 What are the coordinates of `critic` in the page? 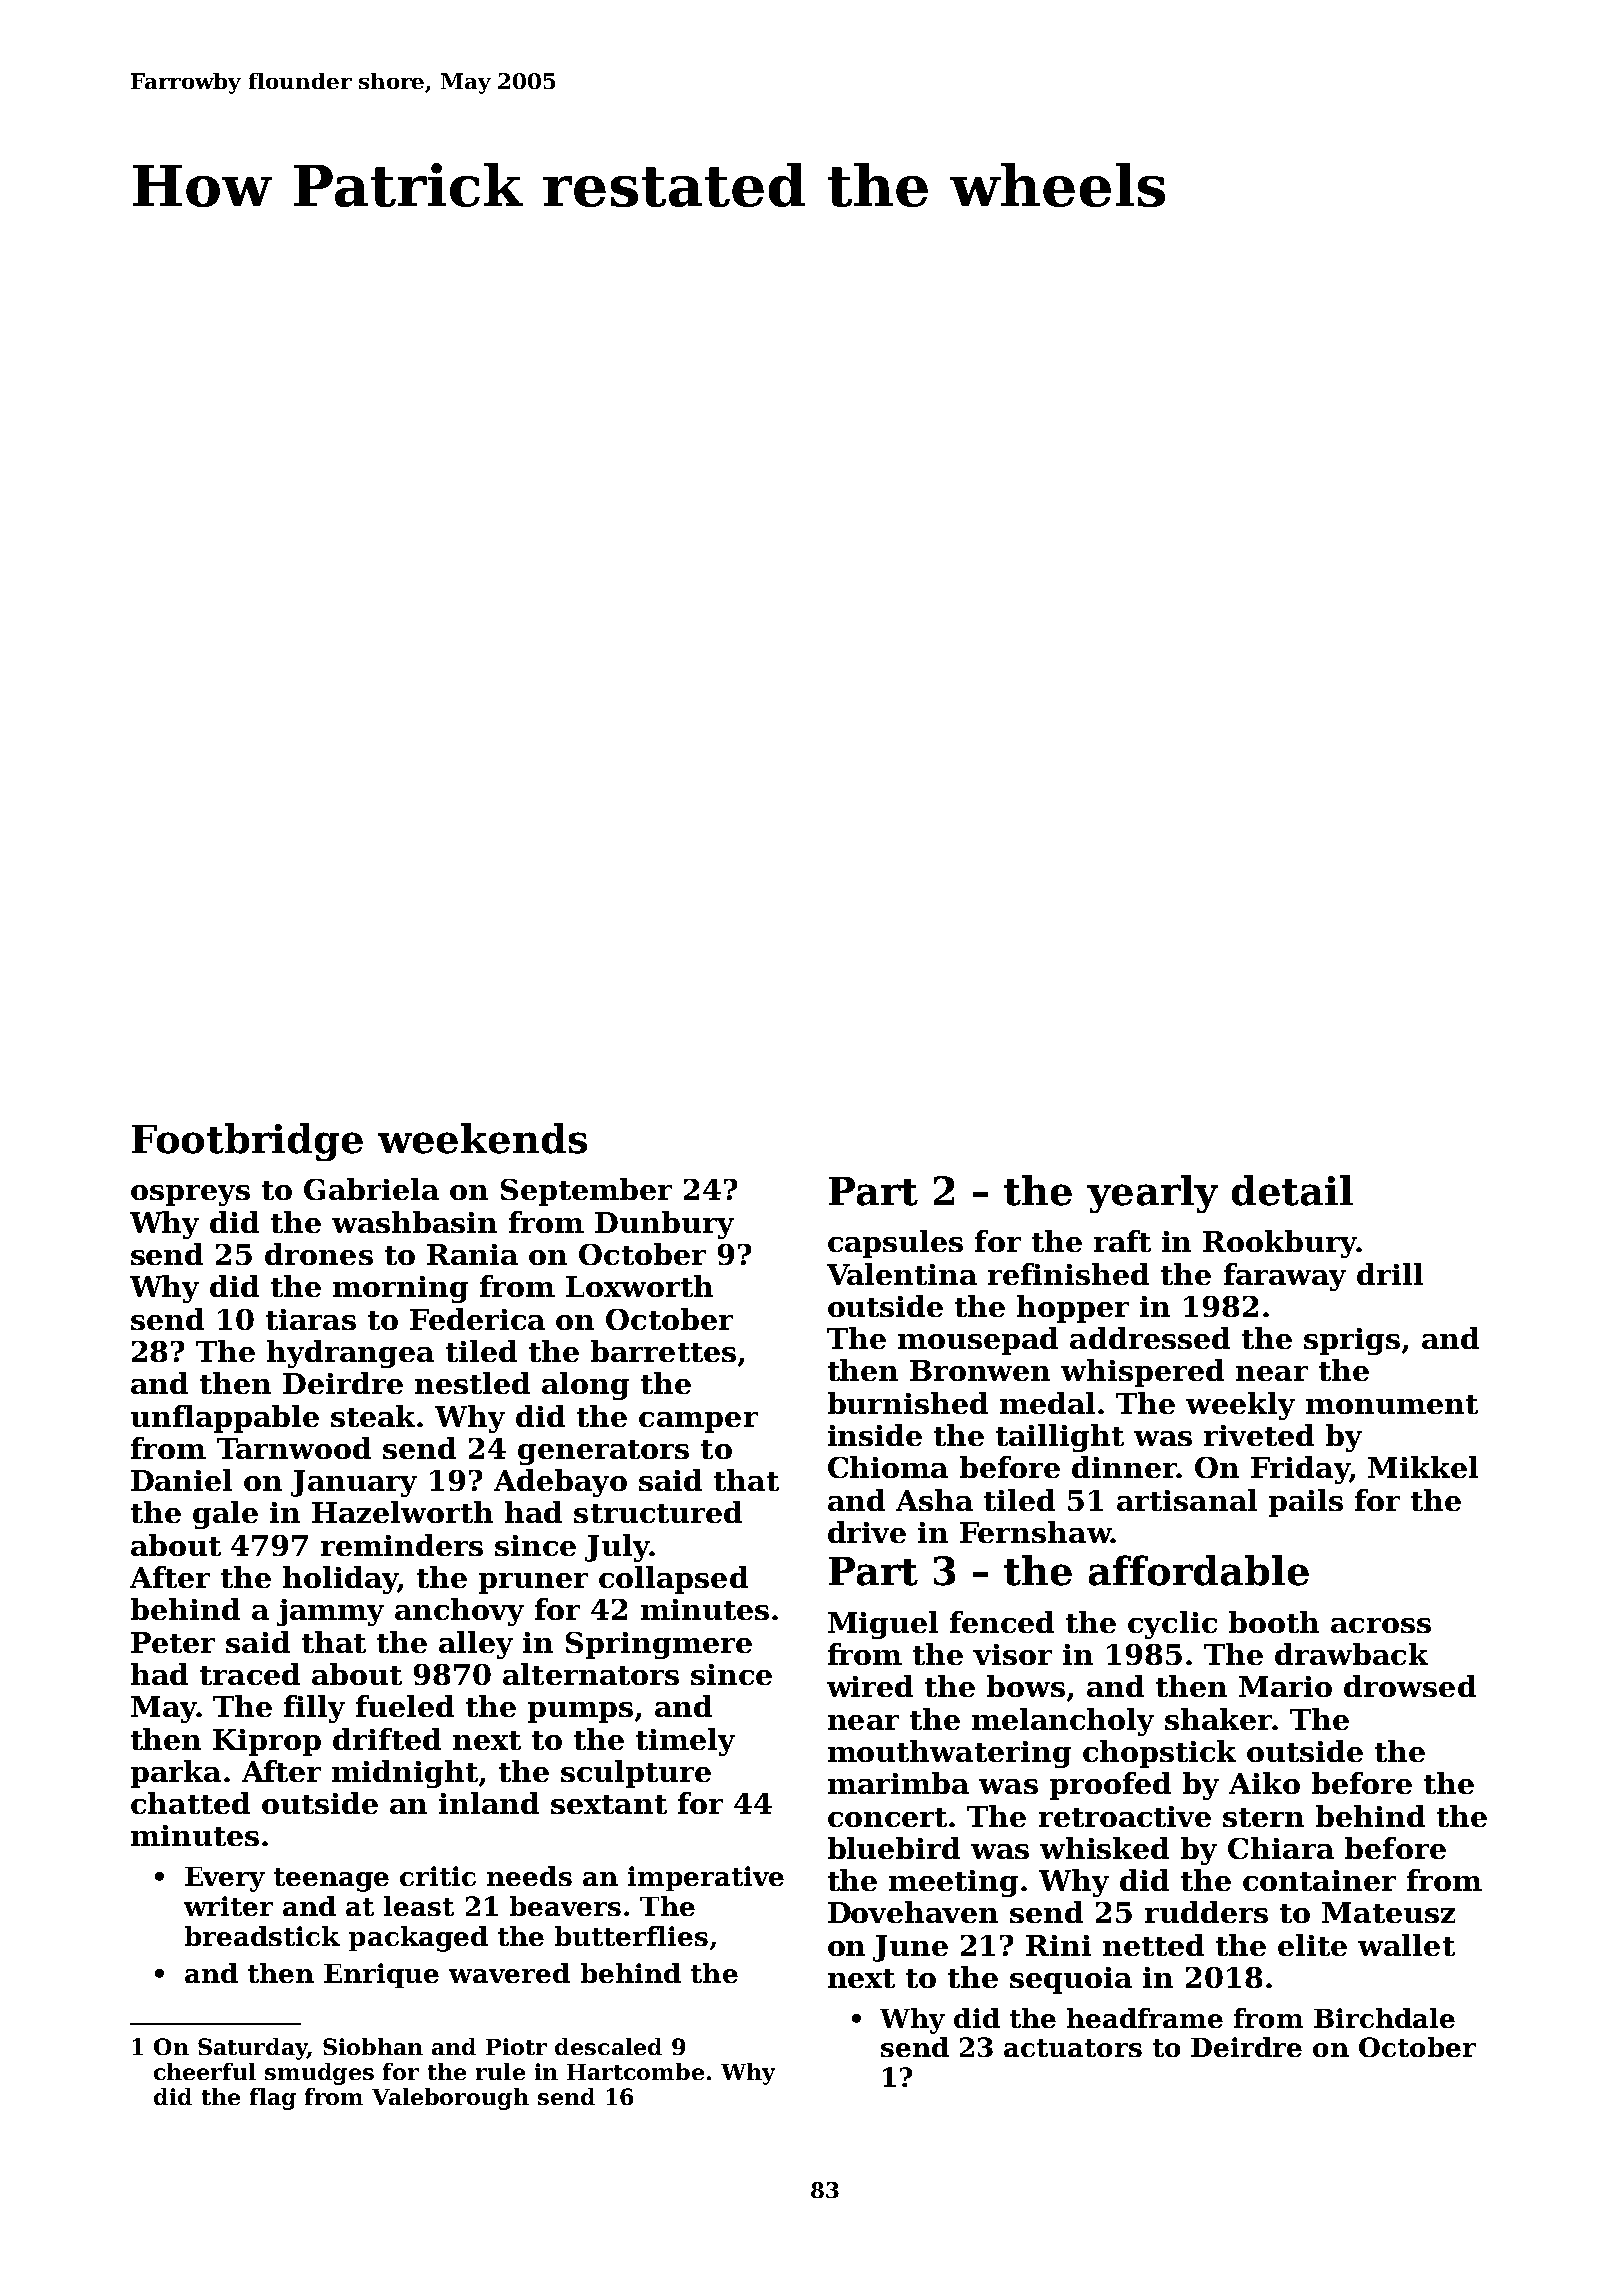 It's located at (438, 1876).
